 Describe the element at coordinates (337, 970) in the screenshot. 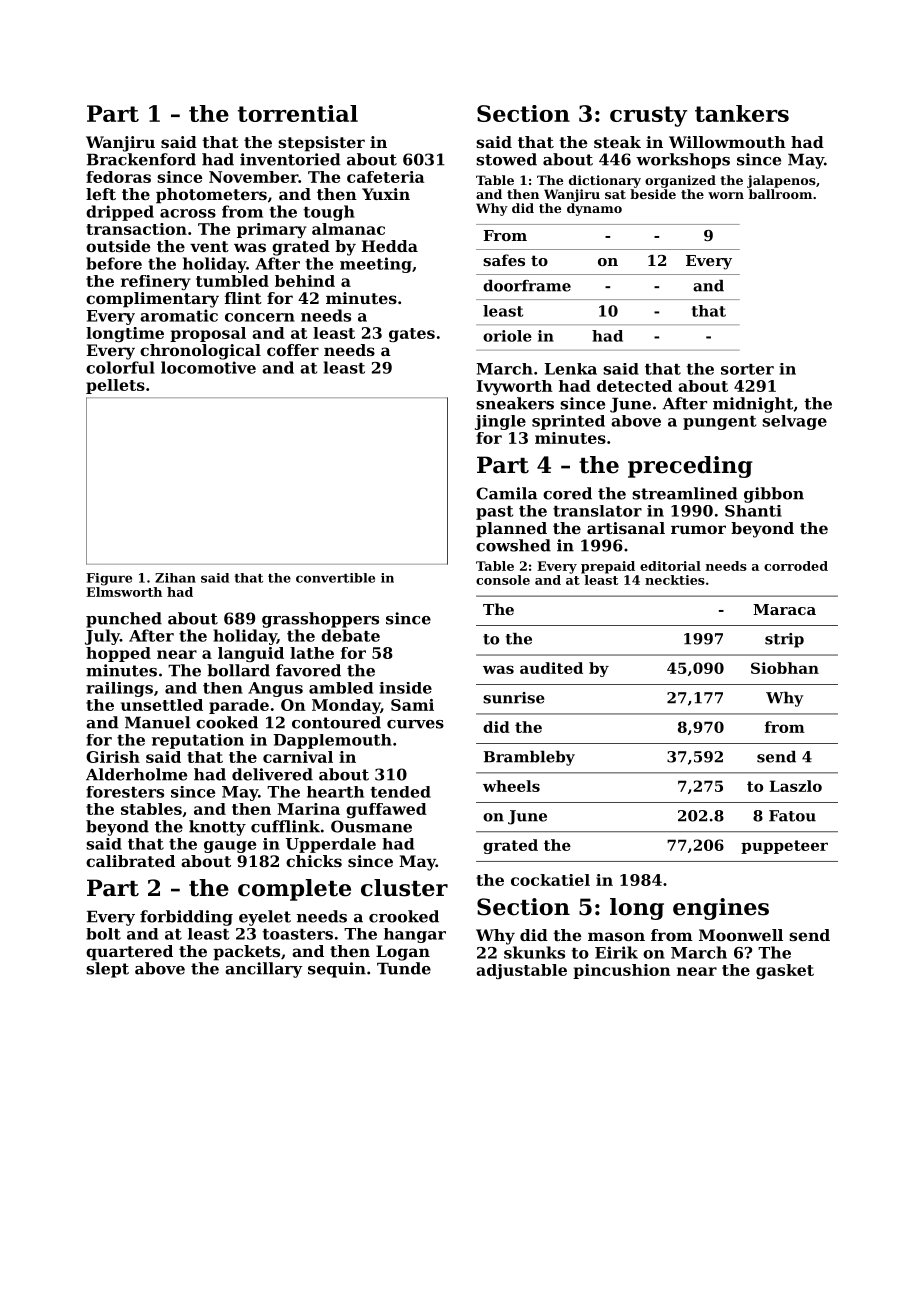

I see `sequin` at that location.
